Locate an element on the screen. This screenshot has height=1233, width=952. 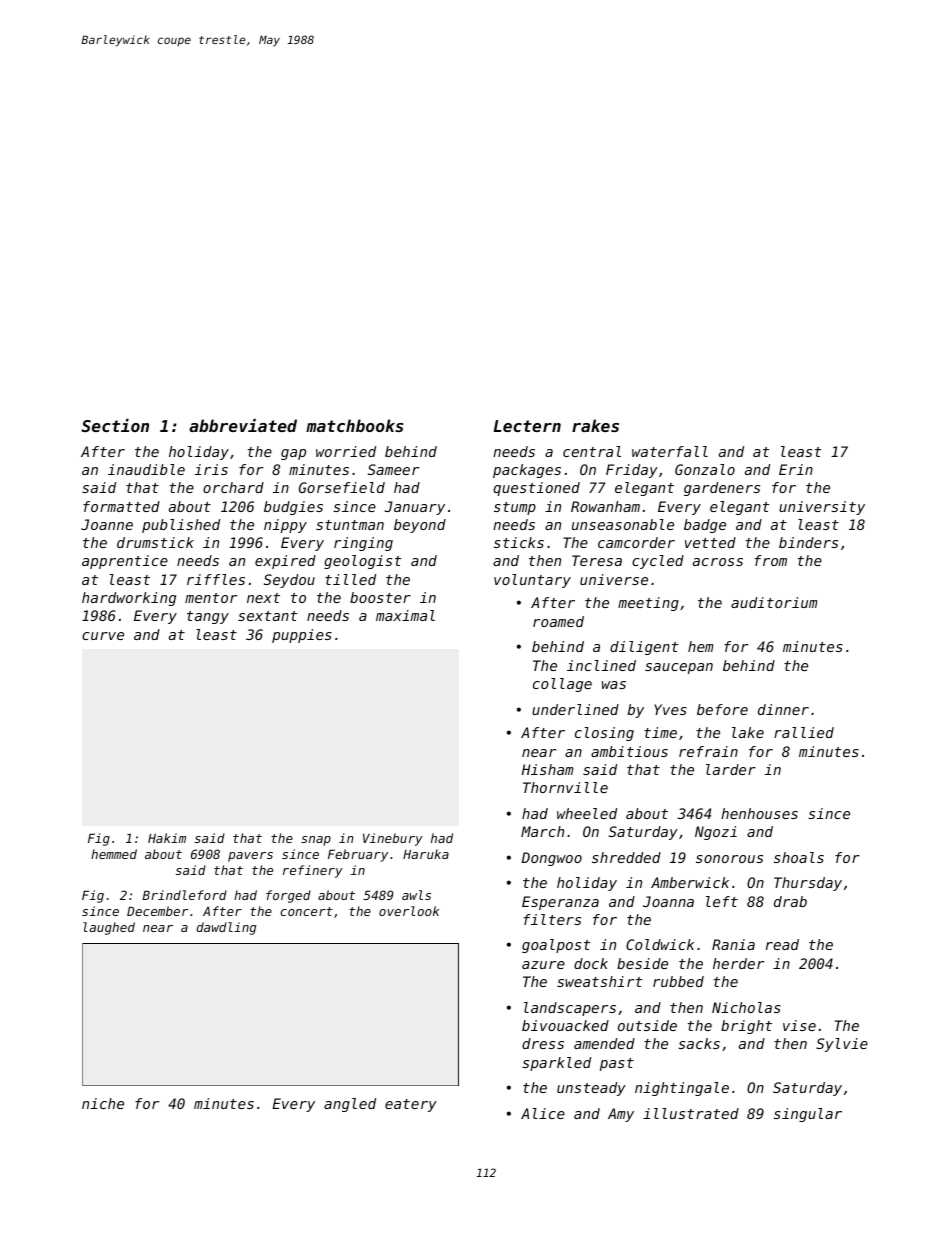
Alice is located at coordinates (543, 1113).
